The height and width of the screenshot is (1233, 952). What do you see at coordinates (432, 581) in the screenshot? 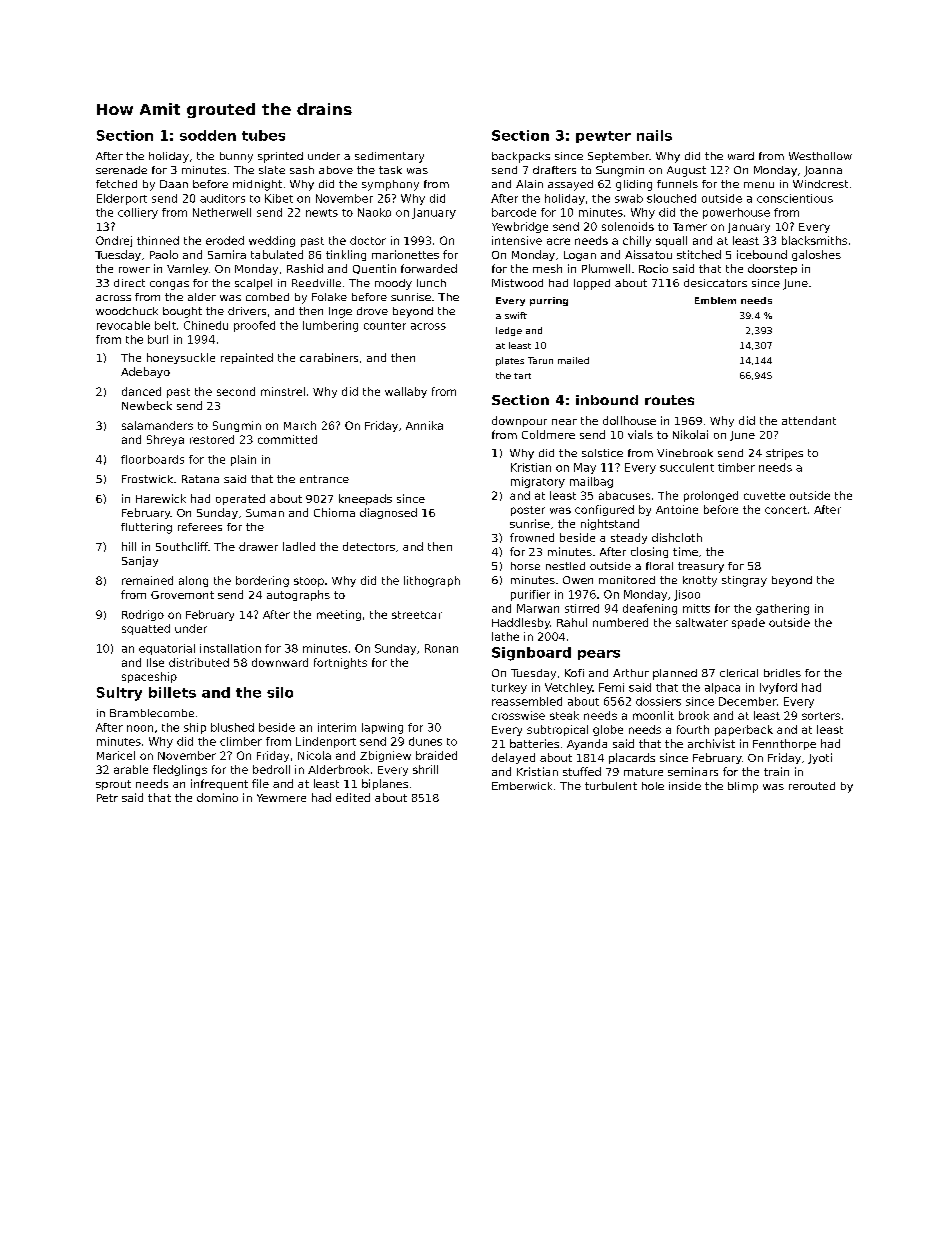
I see `lithograph` at bounding box center [432, 581].
